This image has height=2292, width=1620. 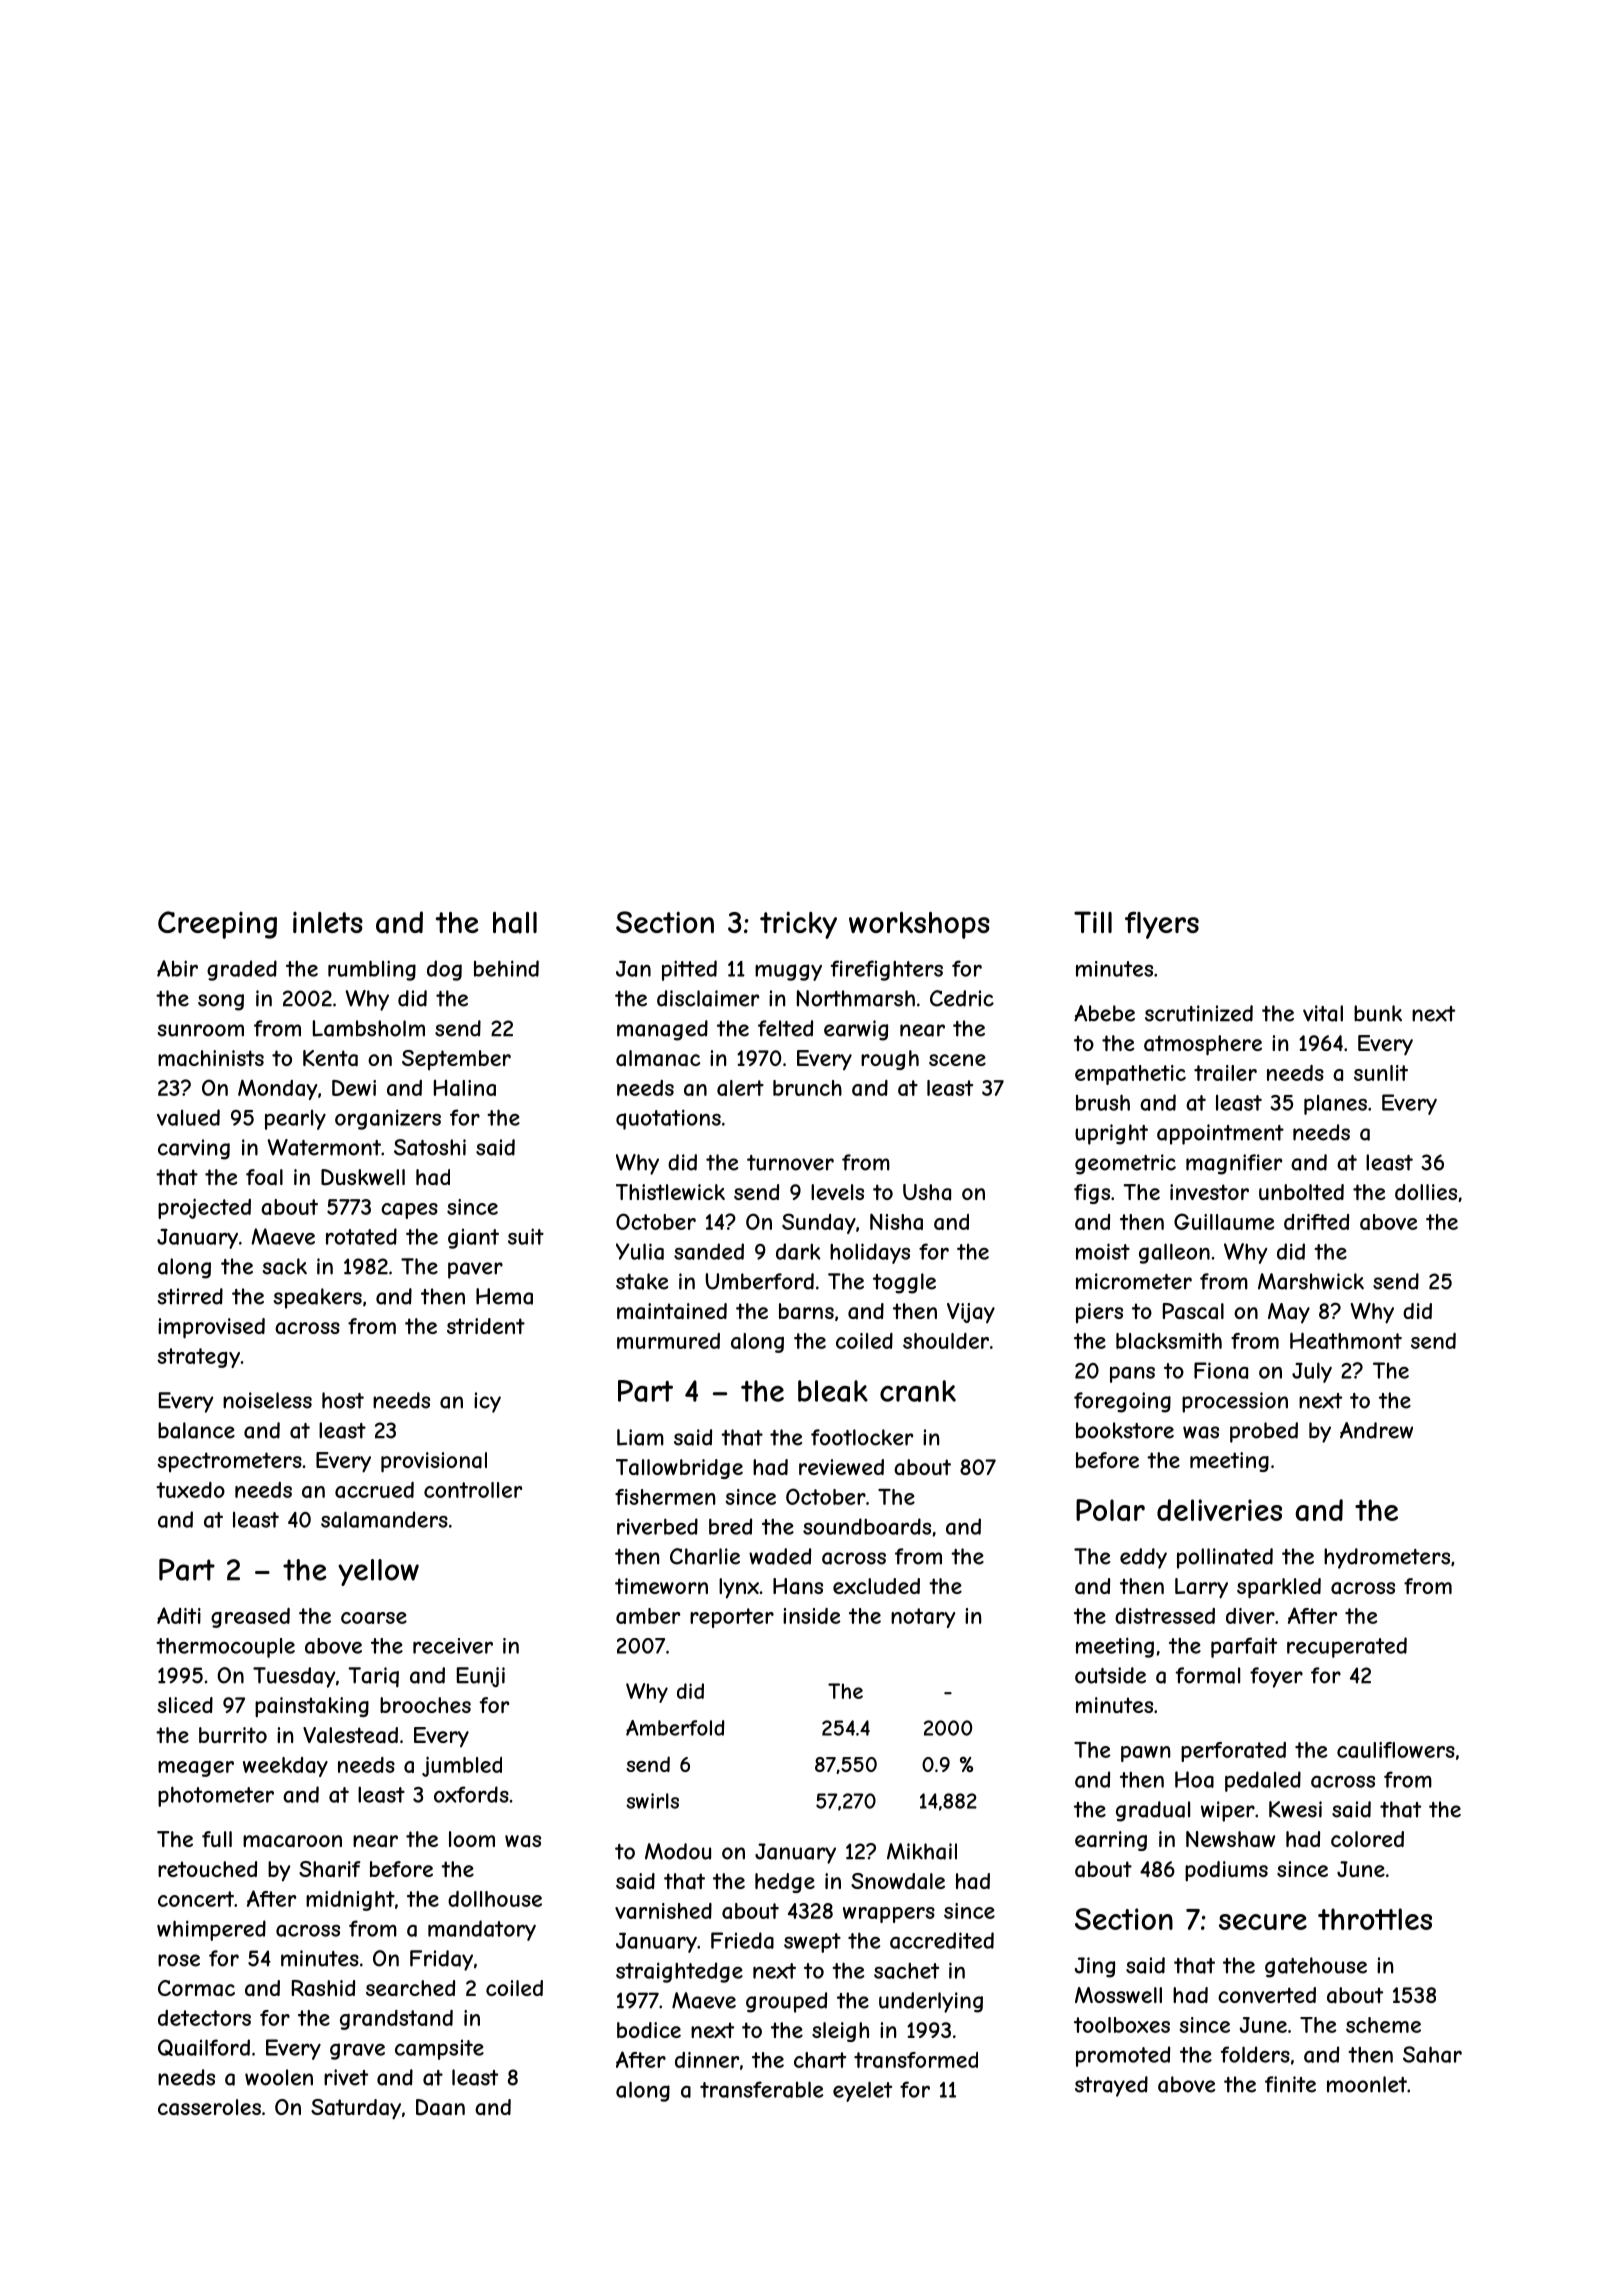 I want to click on pawn, so click(x=1145, y=1754).
